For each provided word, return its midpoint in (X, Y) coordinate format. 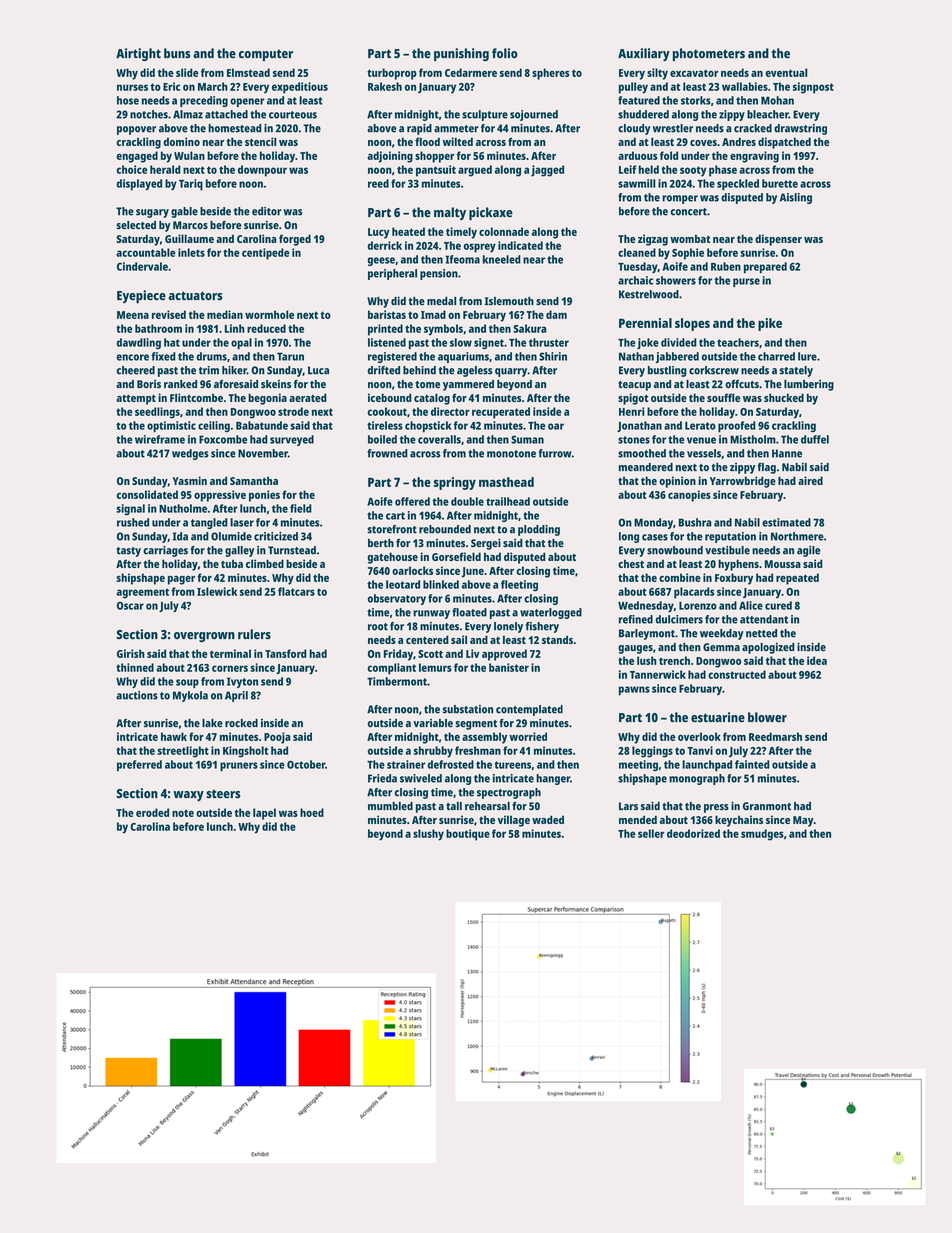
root (378, 627)
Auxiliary (644, 54)
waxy (188, 796)
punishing (461, 54)
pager (181, 580)
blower (767, 717)
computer (266, 55)
